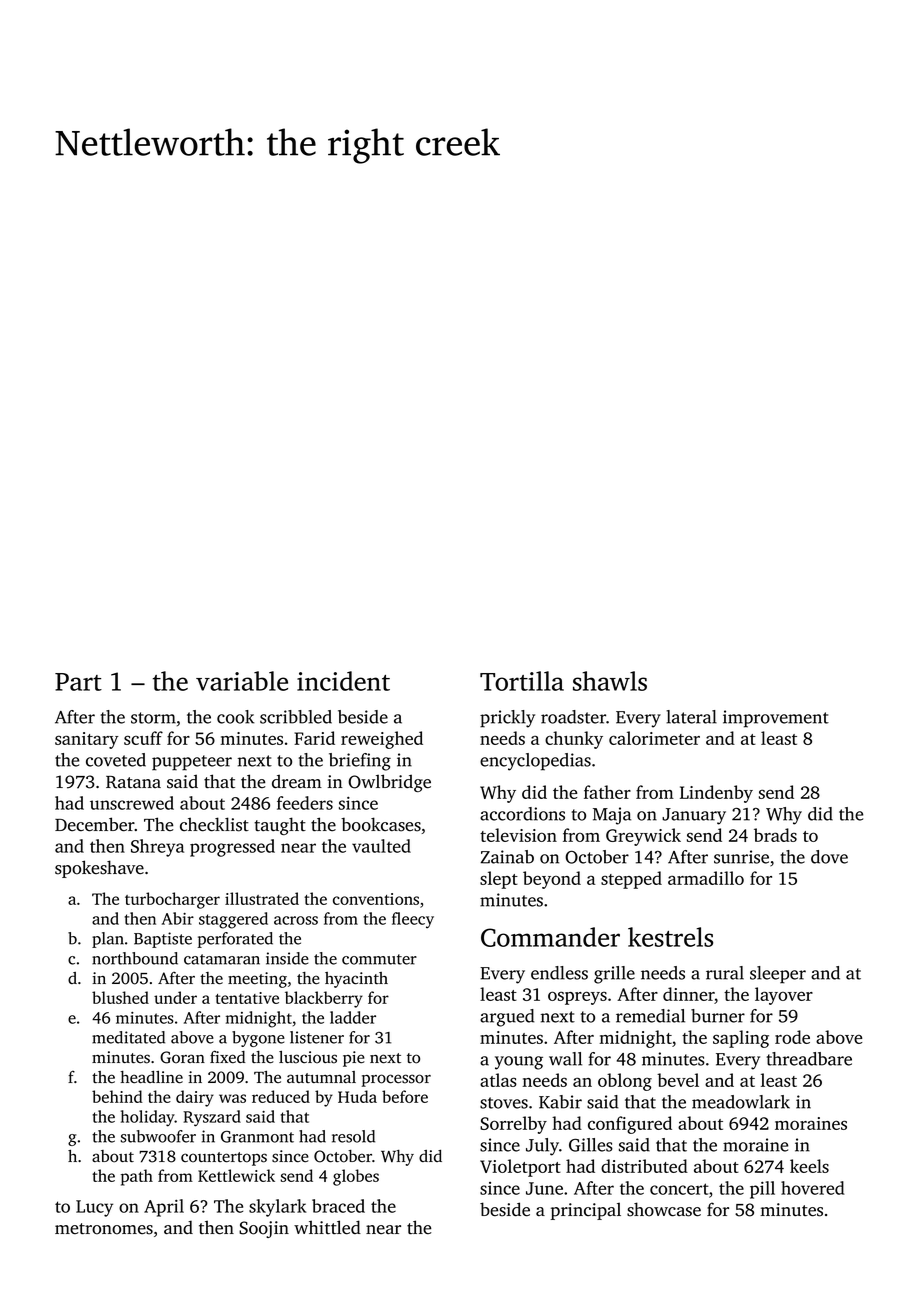  I want to click on fleecy, so click(413, 920).
